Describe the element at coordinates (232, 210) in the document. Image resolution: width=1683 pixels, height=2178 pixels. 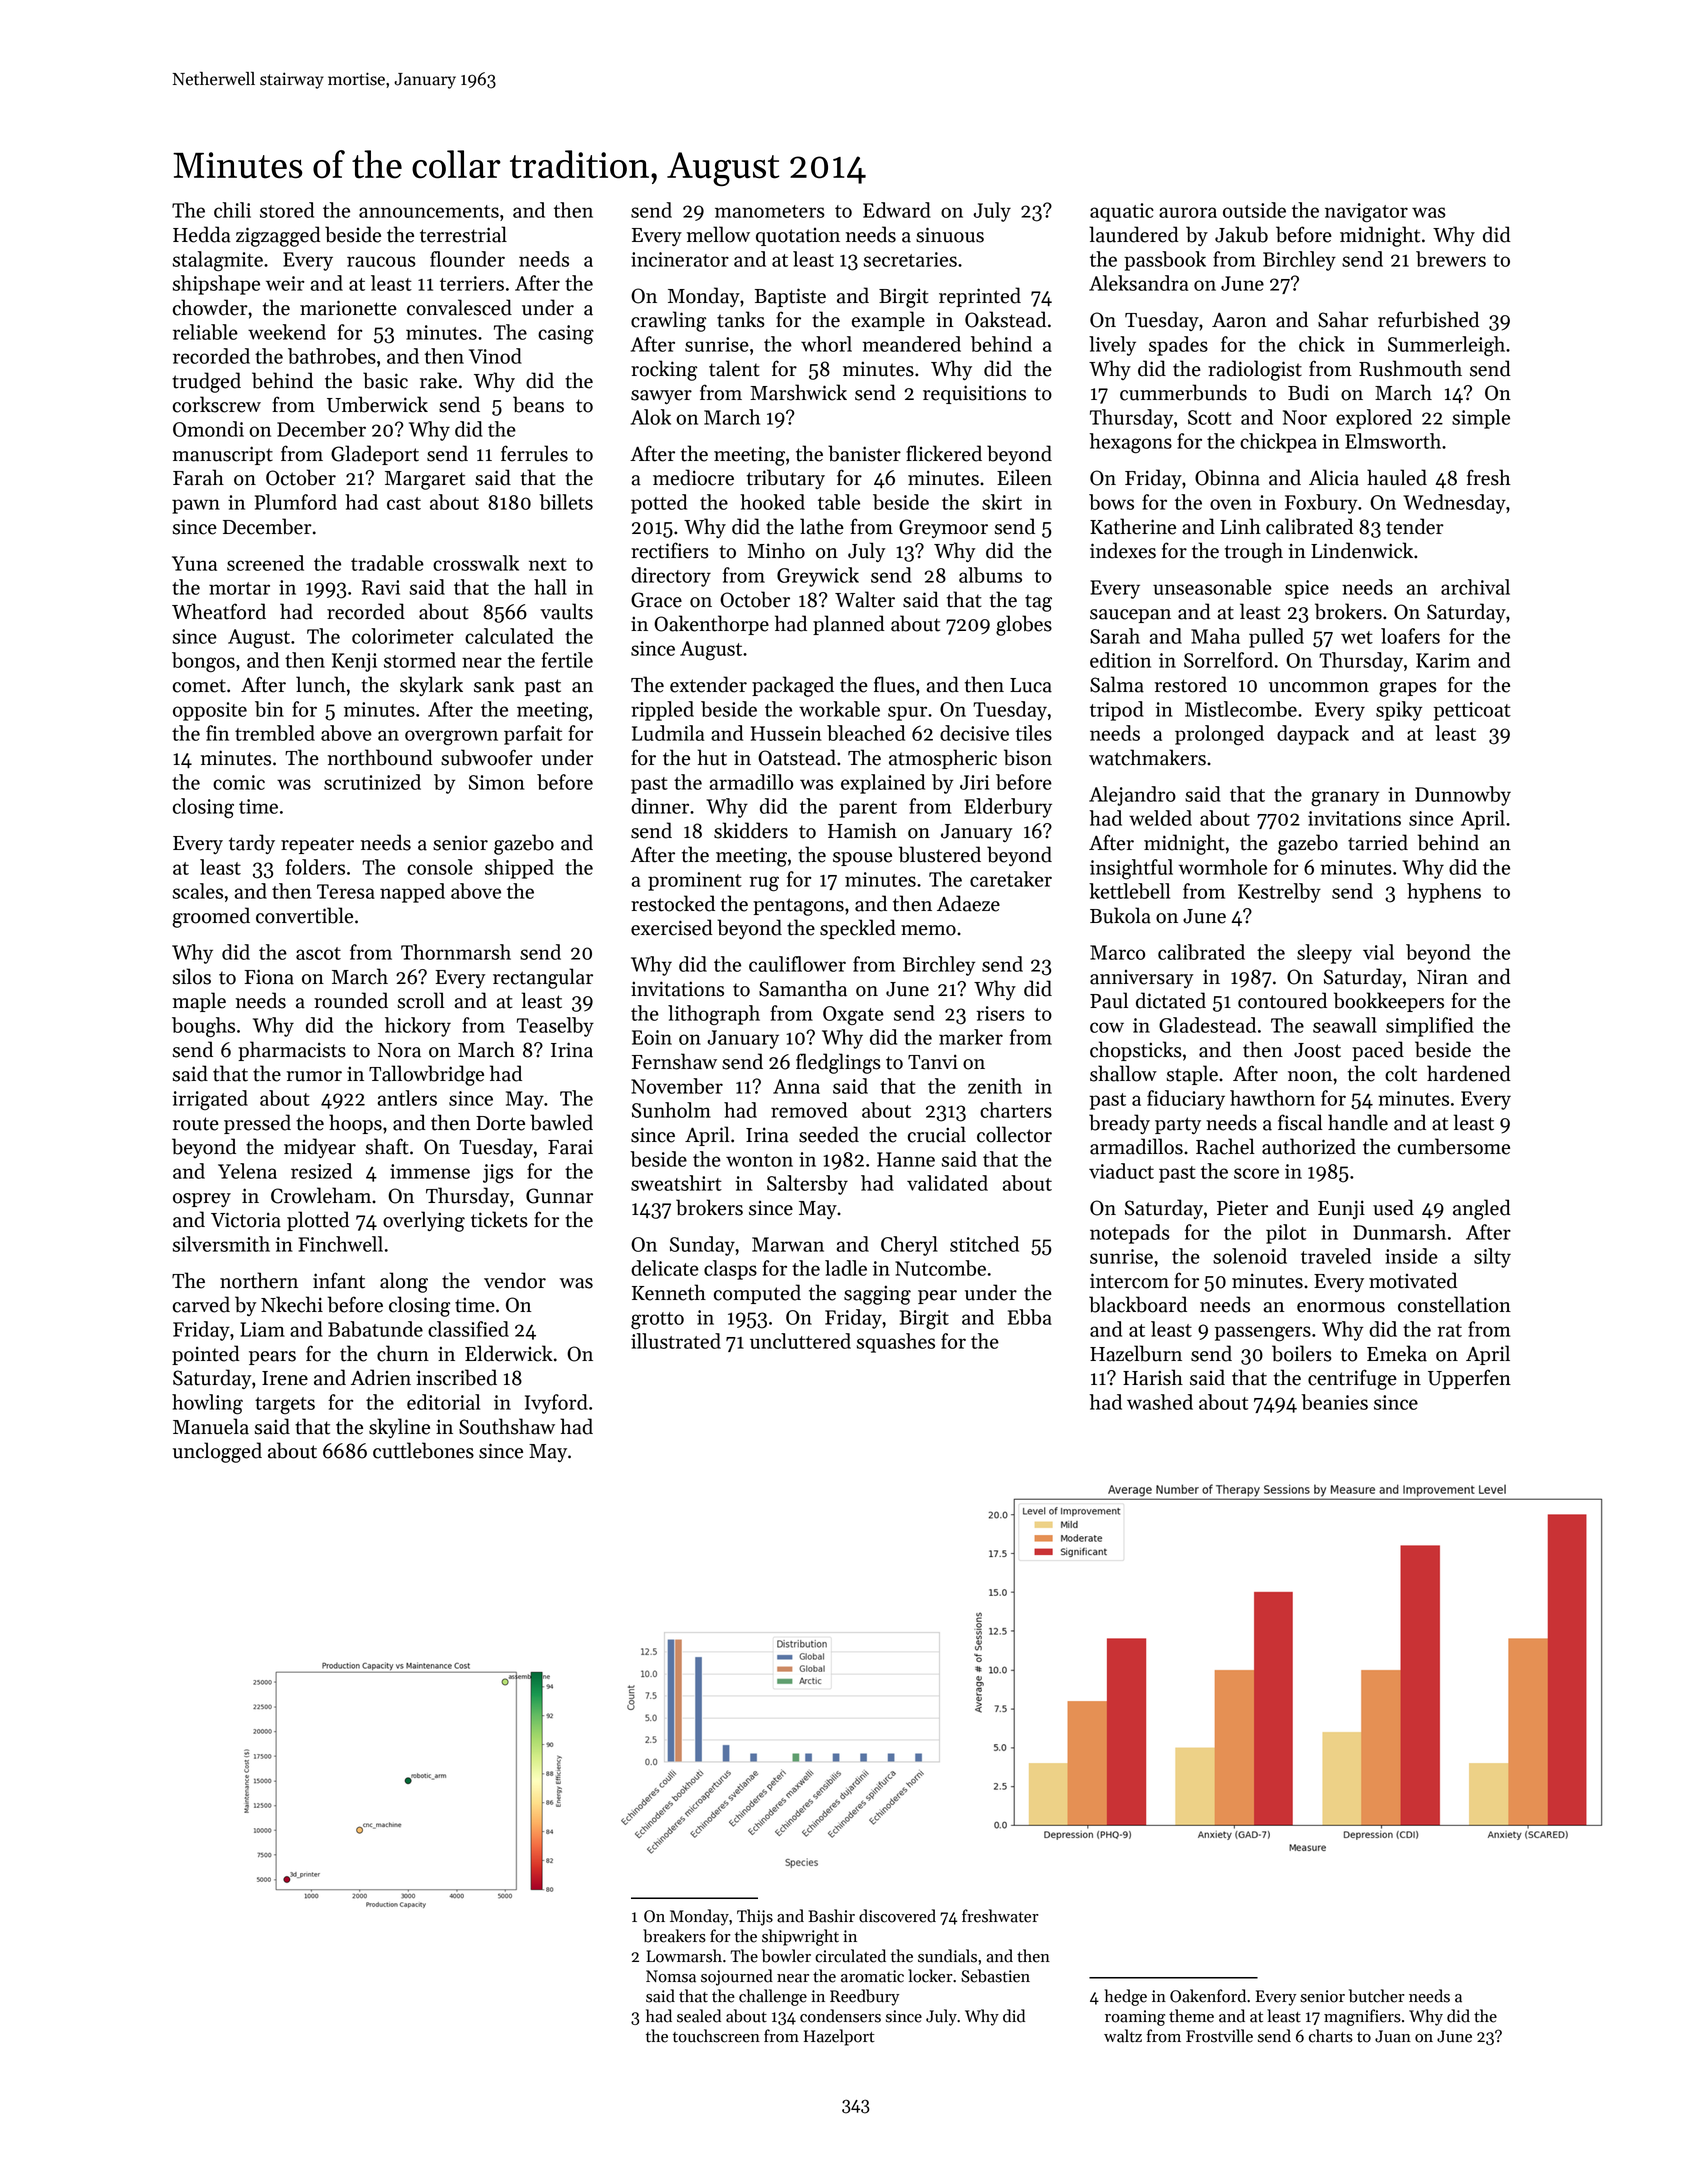
I see `chili` at that location.
